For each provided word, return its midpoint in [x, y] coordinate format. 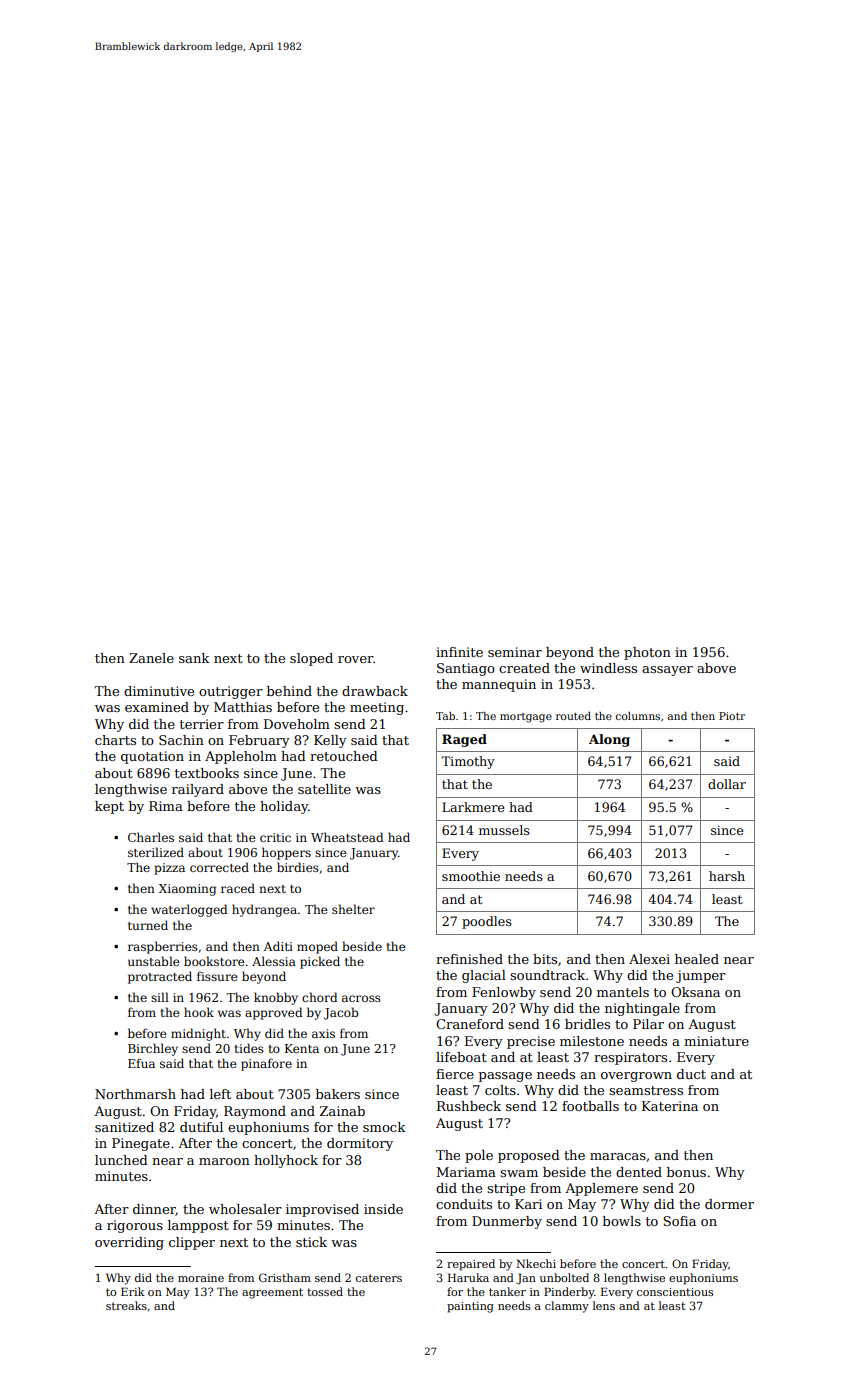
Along [609, 740]
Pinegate [141, 1144]
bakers [338, 1094]
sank [194, 658]
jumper [701, 976]
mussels [504, 830]
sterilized [156, 852]
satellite [324, 789]
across [361, 998]
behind [289, 691]
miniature [716, 1041]
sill [160, 997]
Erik [133, 1291]
